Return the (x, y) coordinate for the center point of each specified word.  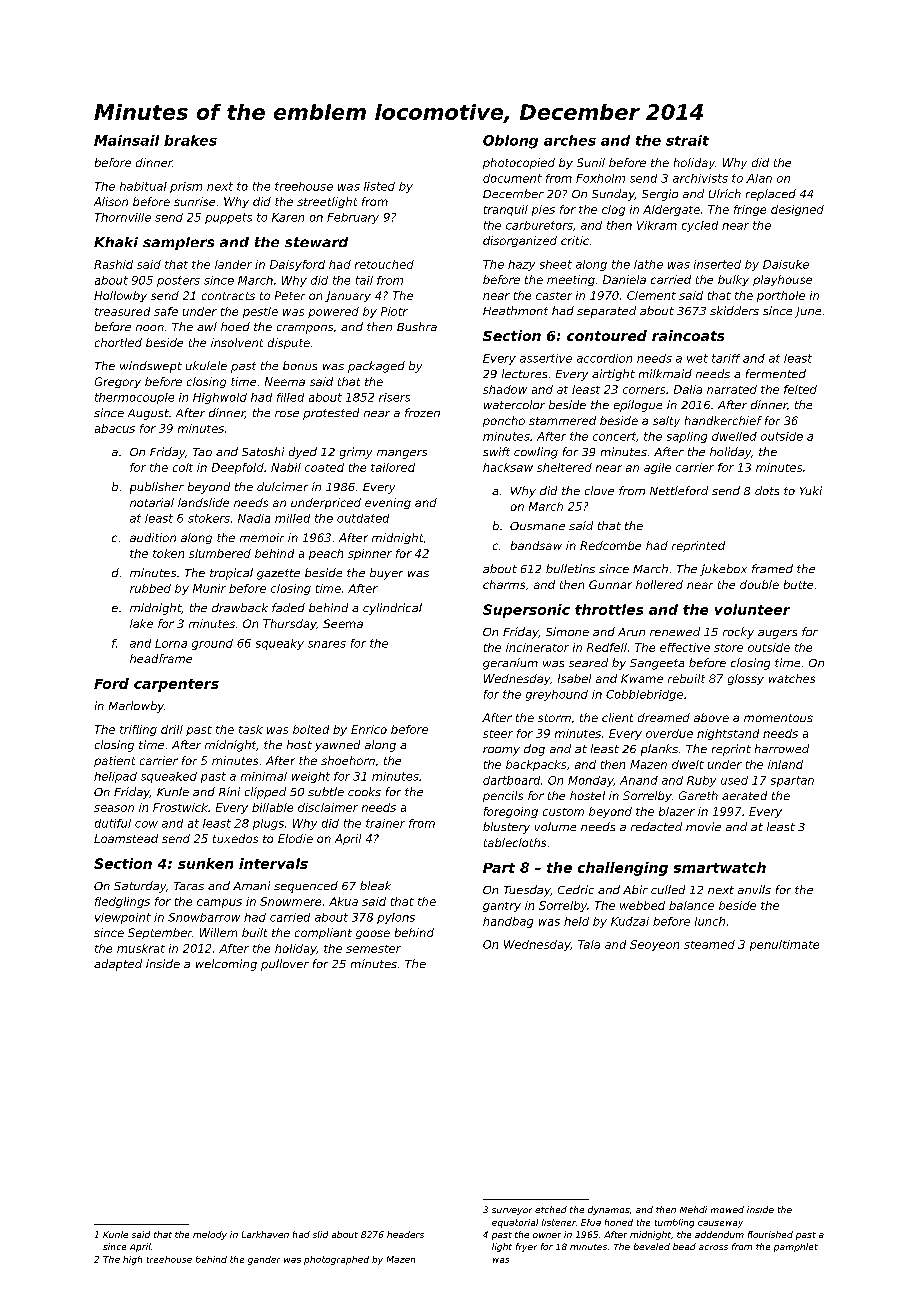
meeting (571, 280)
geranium (510, 664)
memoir (262, 537)
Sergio (660, 195)
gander (264, 1260)
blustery (506, 828)
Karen (288, 217)
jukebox (723, 570)
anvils (754, 889)
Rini (229, 791)
